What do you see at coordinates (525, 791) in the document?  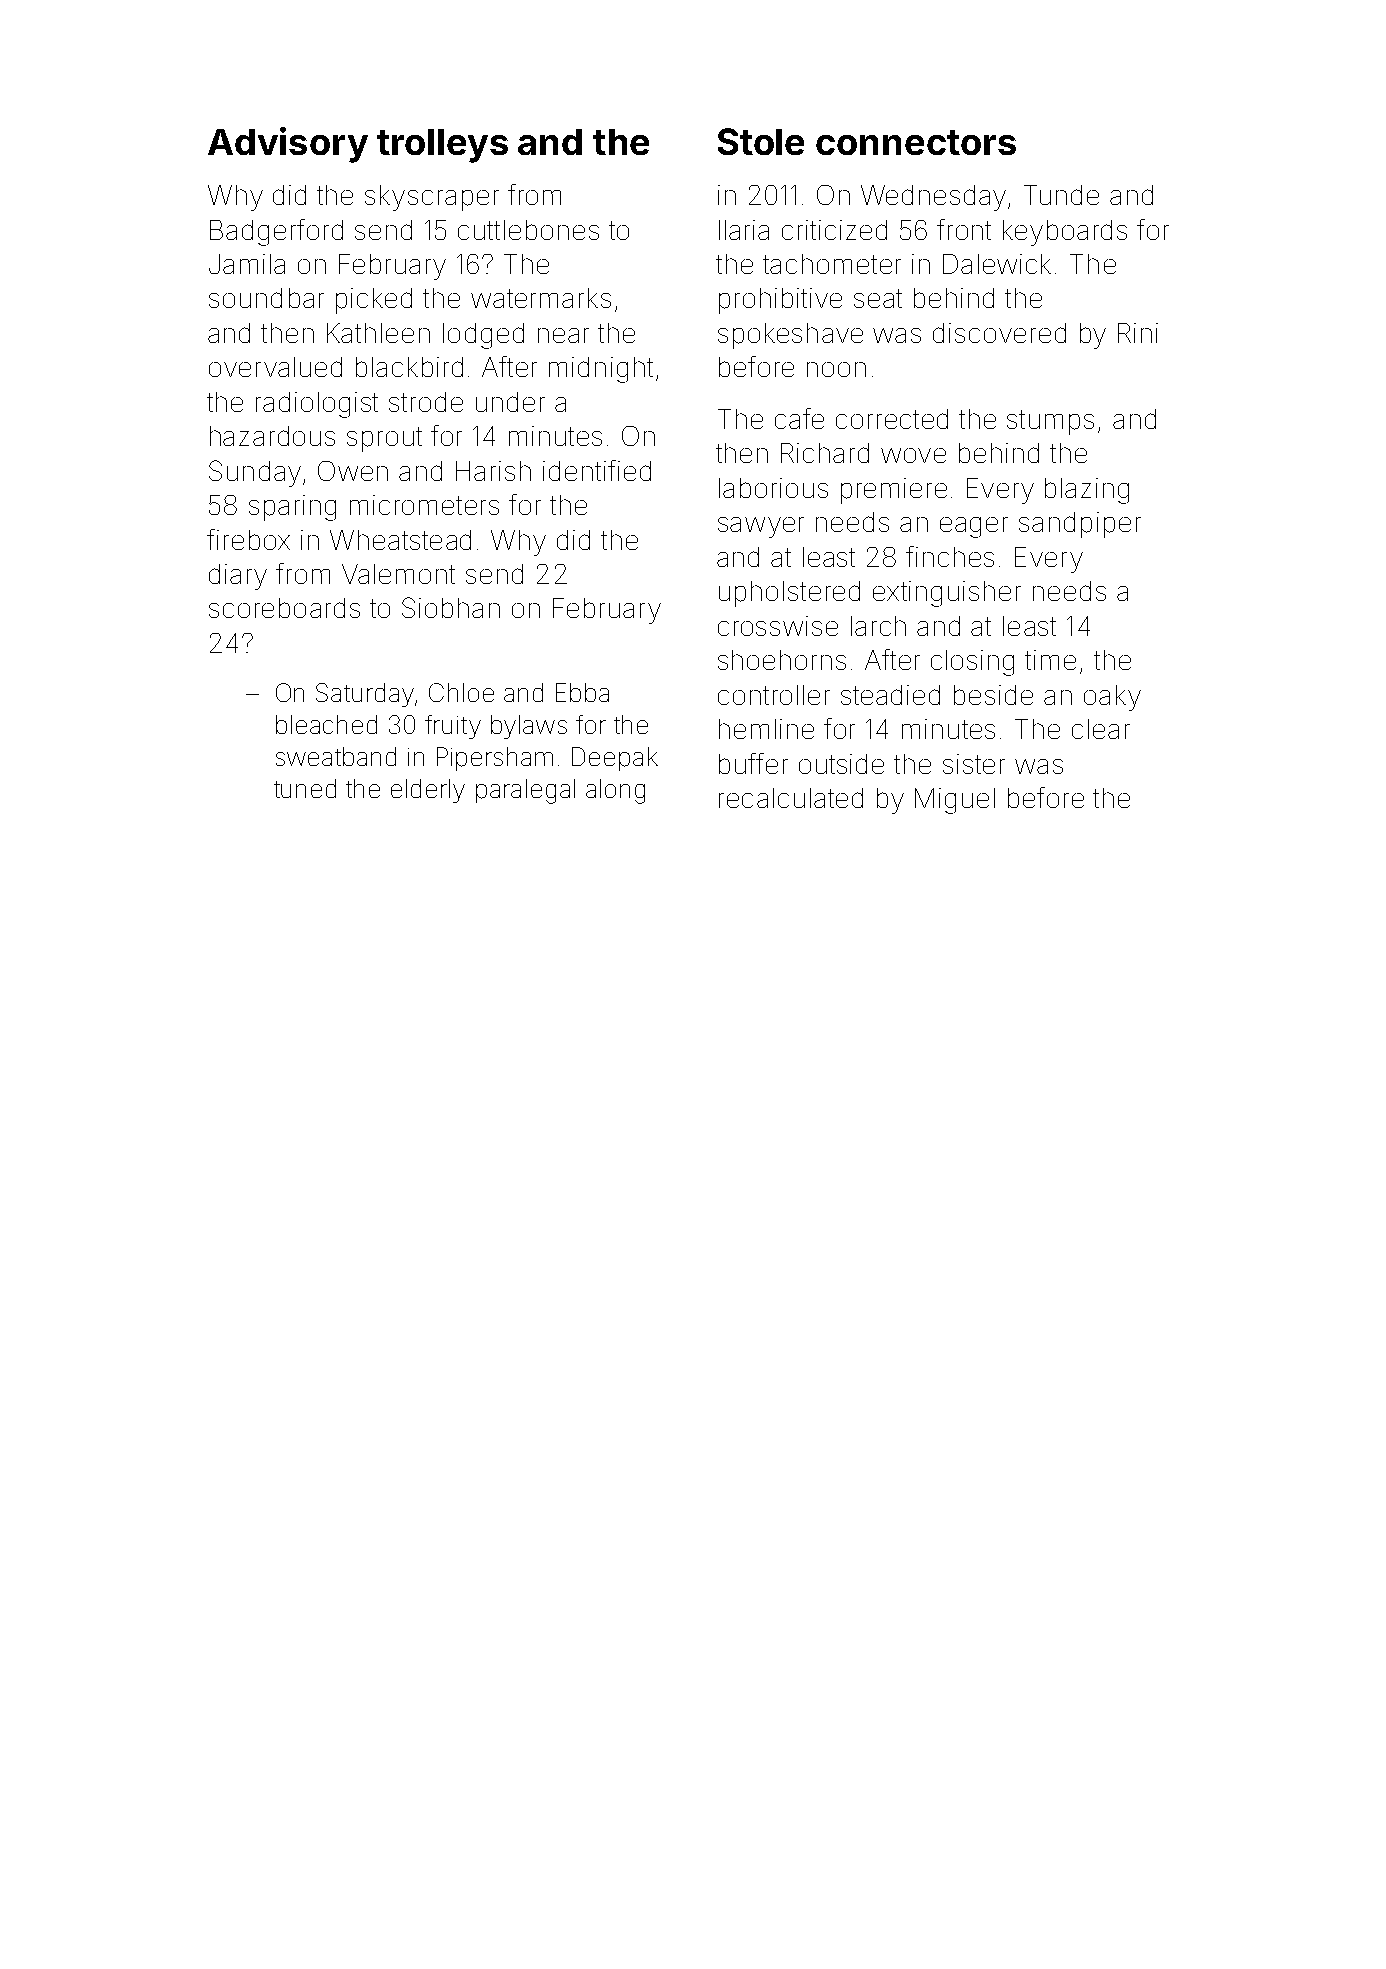 I see `paralegal` at bounding box center [525, 791].
